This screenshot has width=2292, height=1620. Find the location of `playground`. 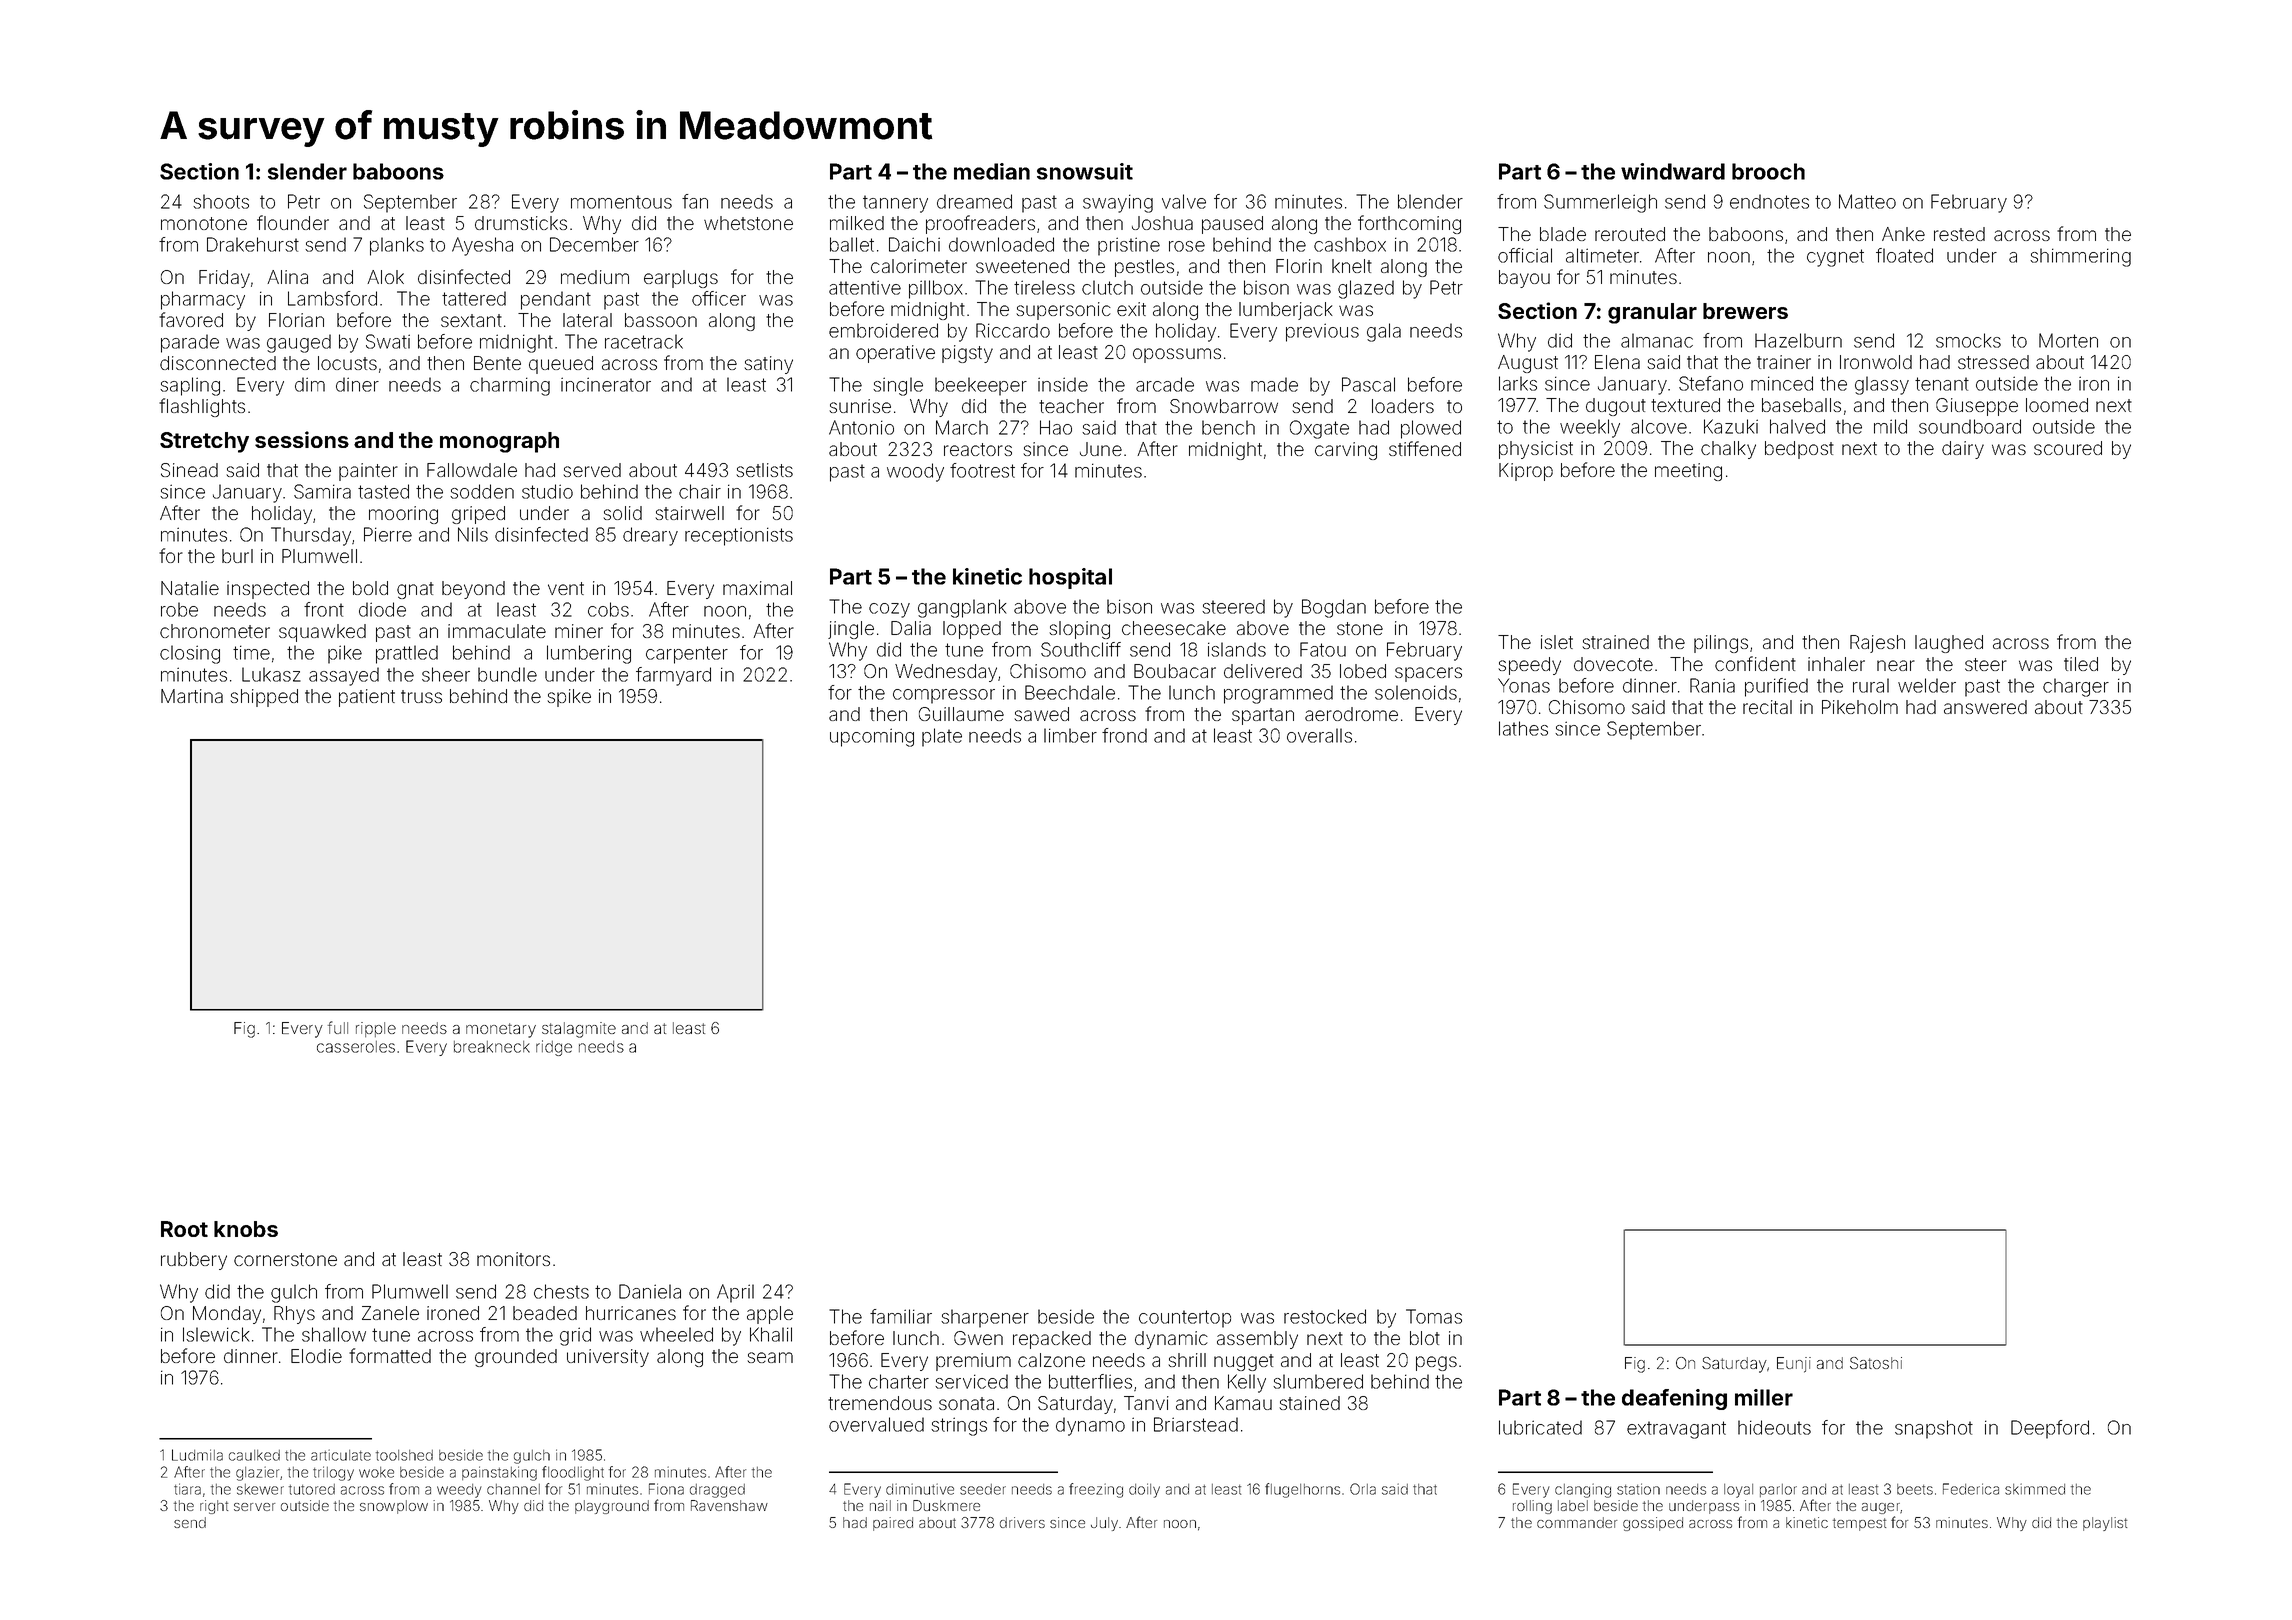

playground is located at coordinates (612, 1507).
